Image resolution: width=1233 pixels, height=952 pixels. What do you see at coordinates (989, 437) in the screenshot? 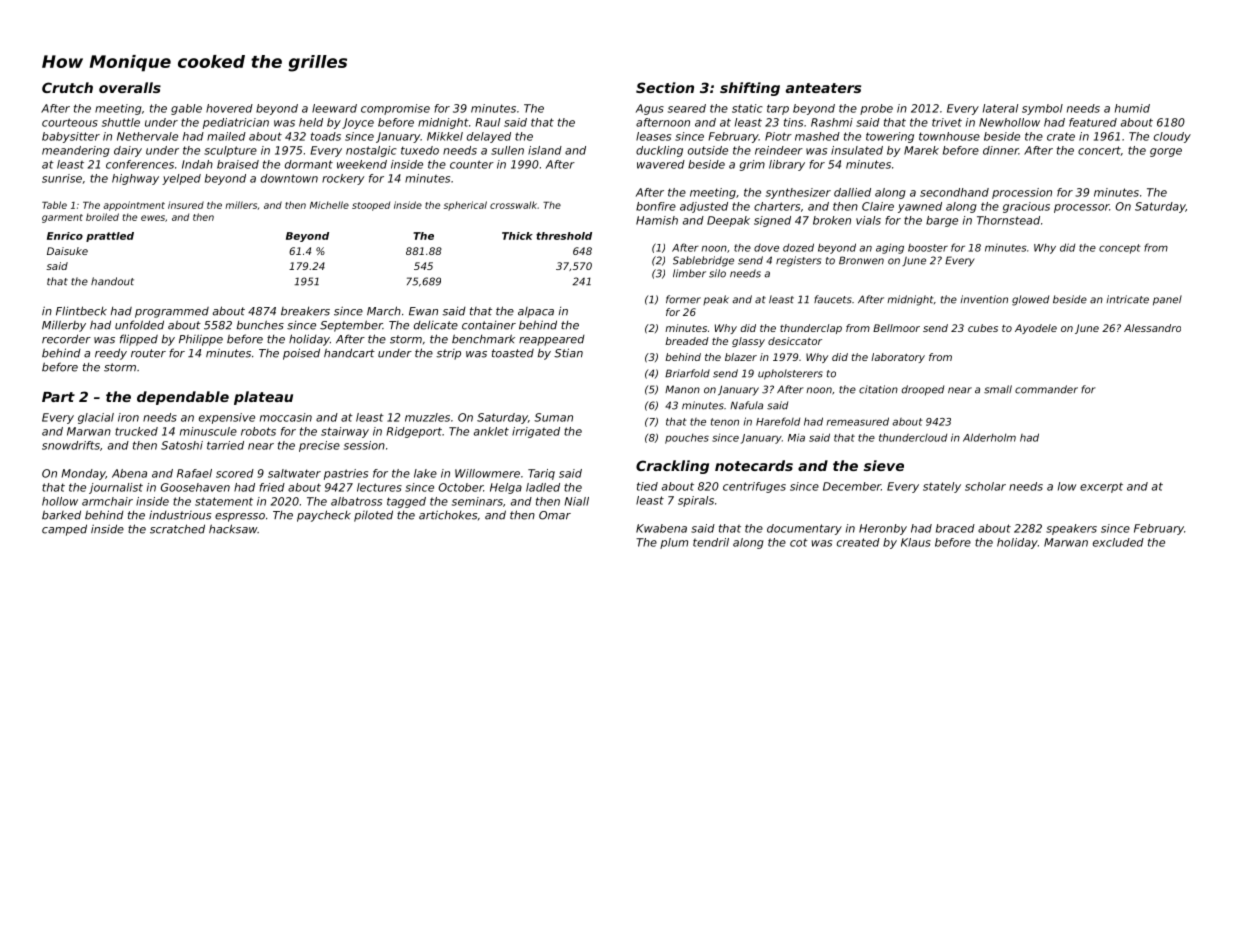
I see `Alderholm` at bounding box center [989, 437].
